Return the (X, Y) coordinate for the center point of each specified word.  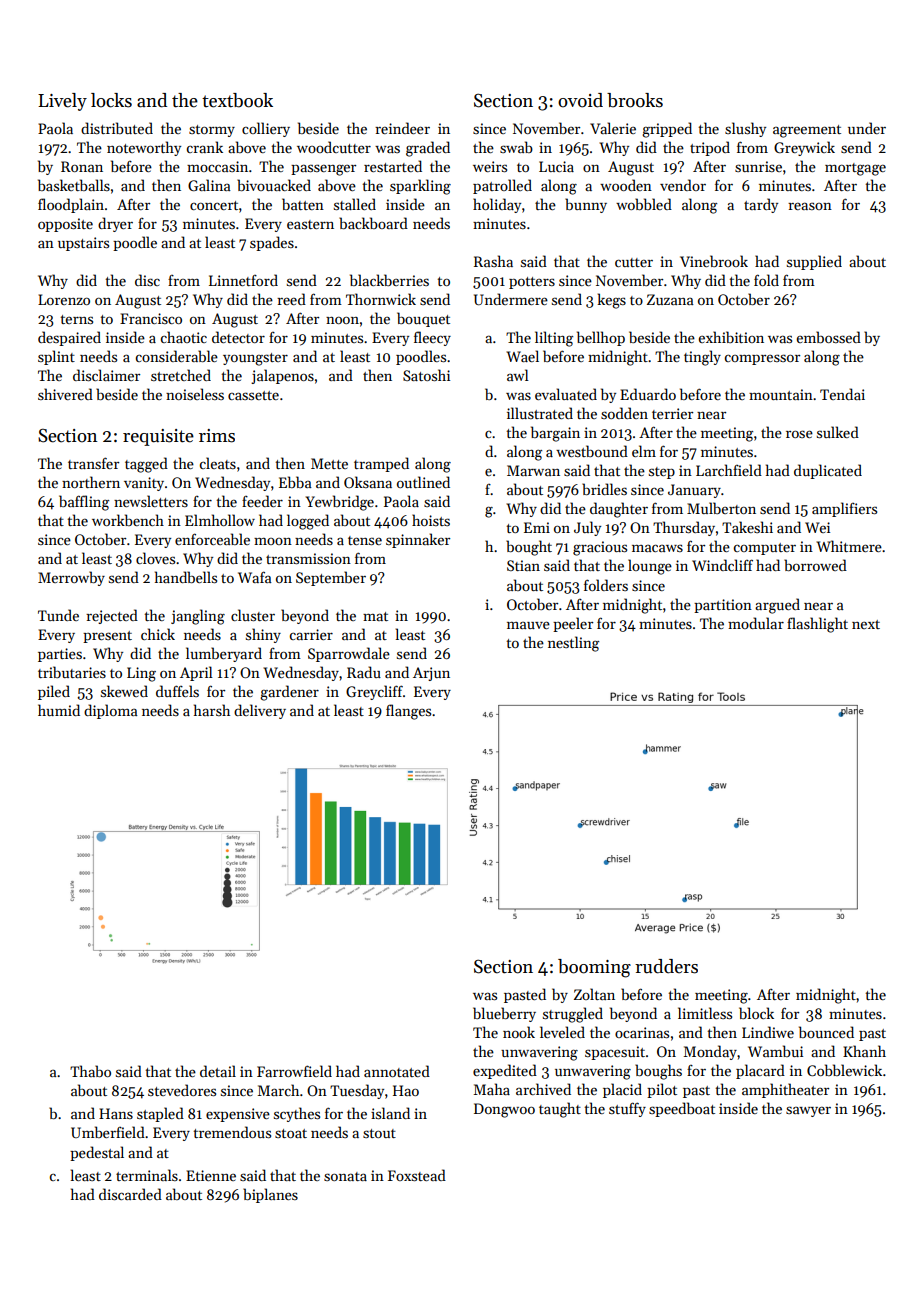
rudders (666, 966)
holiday (497, 205)
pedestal (97, 1153)
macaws (657, 548)
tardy (761, 205)
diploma (111, 711)
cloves (155, 558)
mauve (528, 625)
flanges (408, 712)
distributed (117, 128)
